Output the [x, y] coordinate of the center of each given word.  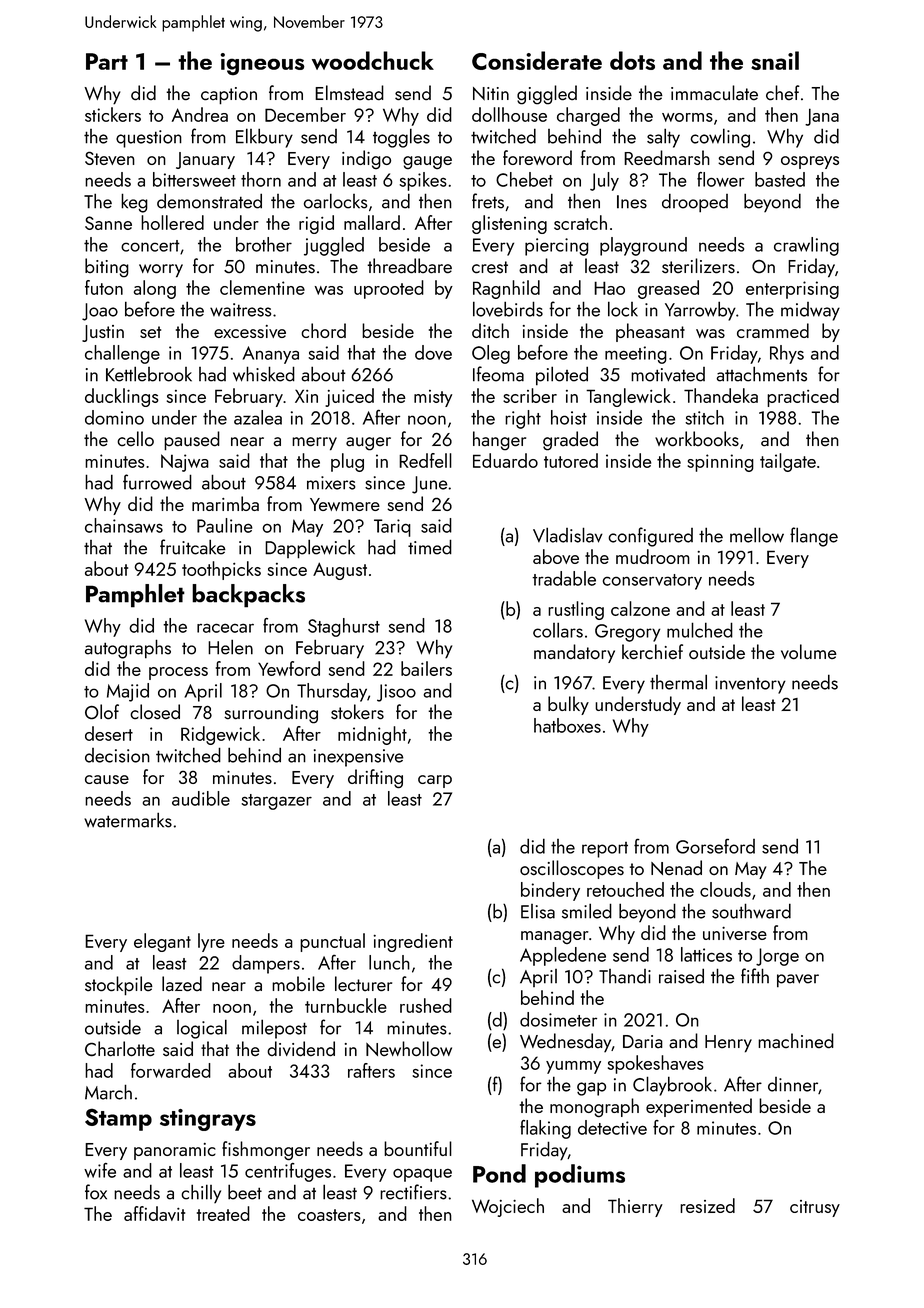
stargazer [276, 802]
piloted [562, 376]
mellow [757, 535]
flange [814, 537]
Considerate [537, 60]
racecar [225, 628]
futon [104, 287]
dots [632, 60]
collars [558, 630]
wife [100, 1170]
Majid [128, 692]
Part [107, 61]
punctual [332, 942]
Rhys [787, 354]
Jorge [777, 957]
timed [430, 547]
